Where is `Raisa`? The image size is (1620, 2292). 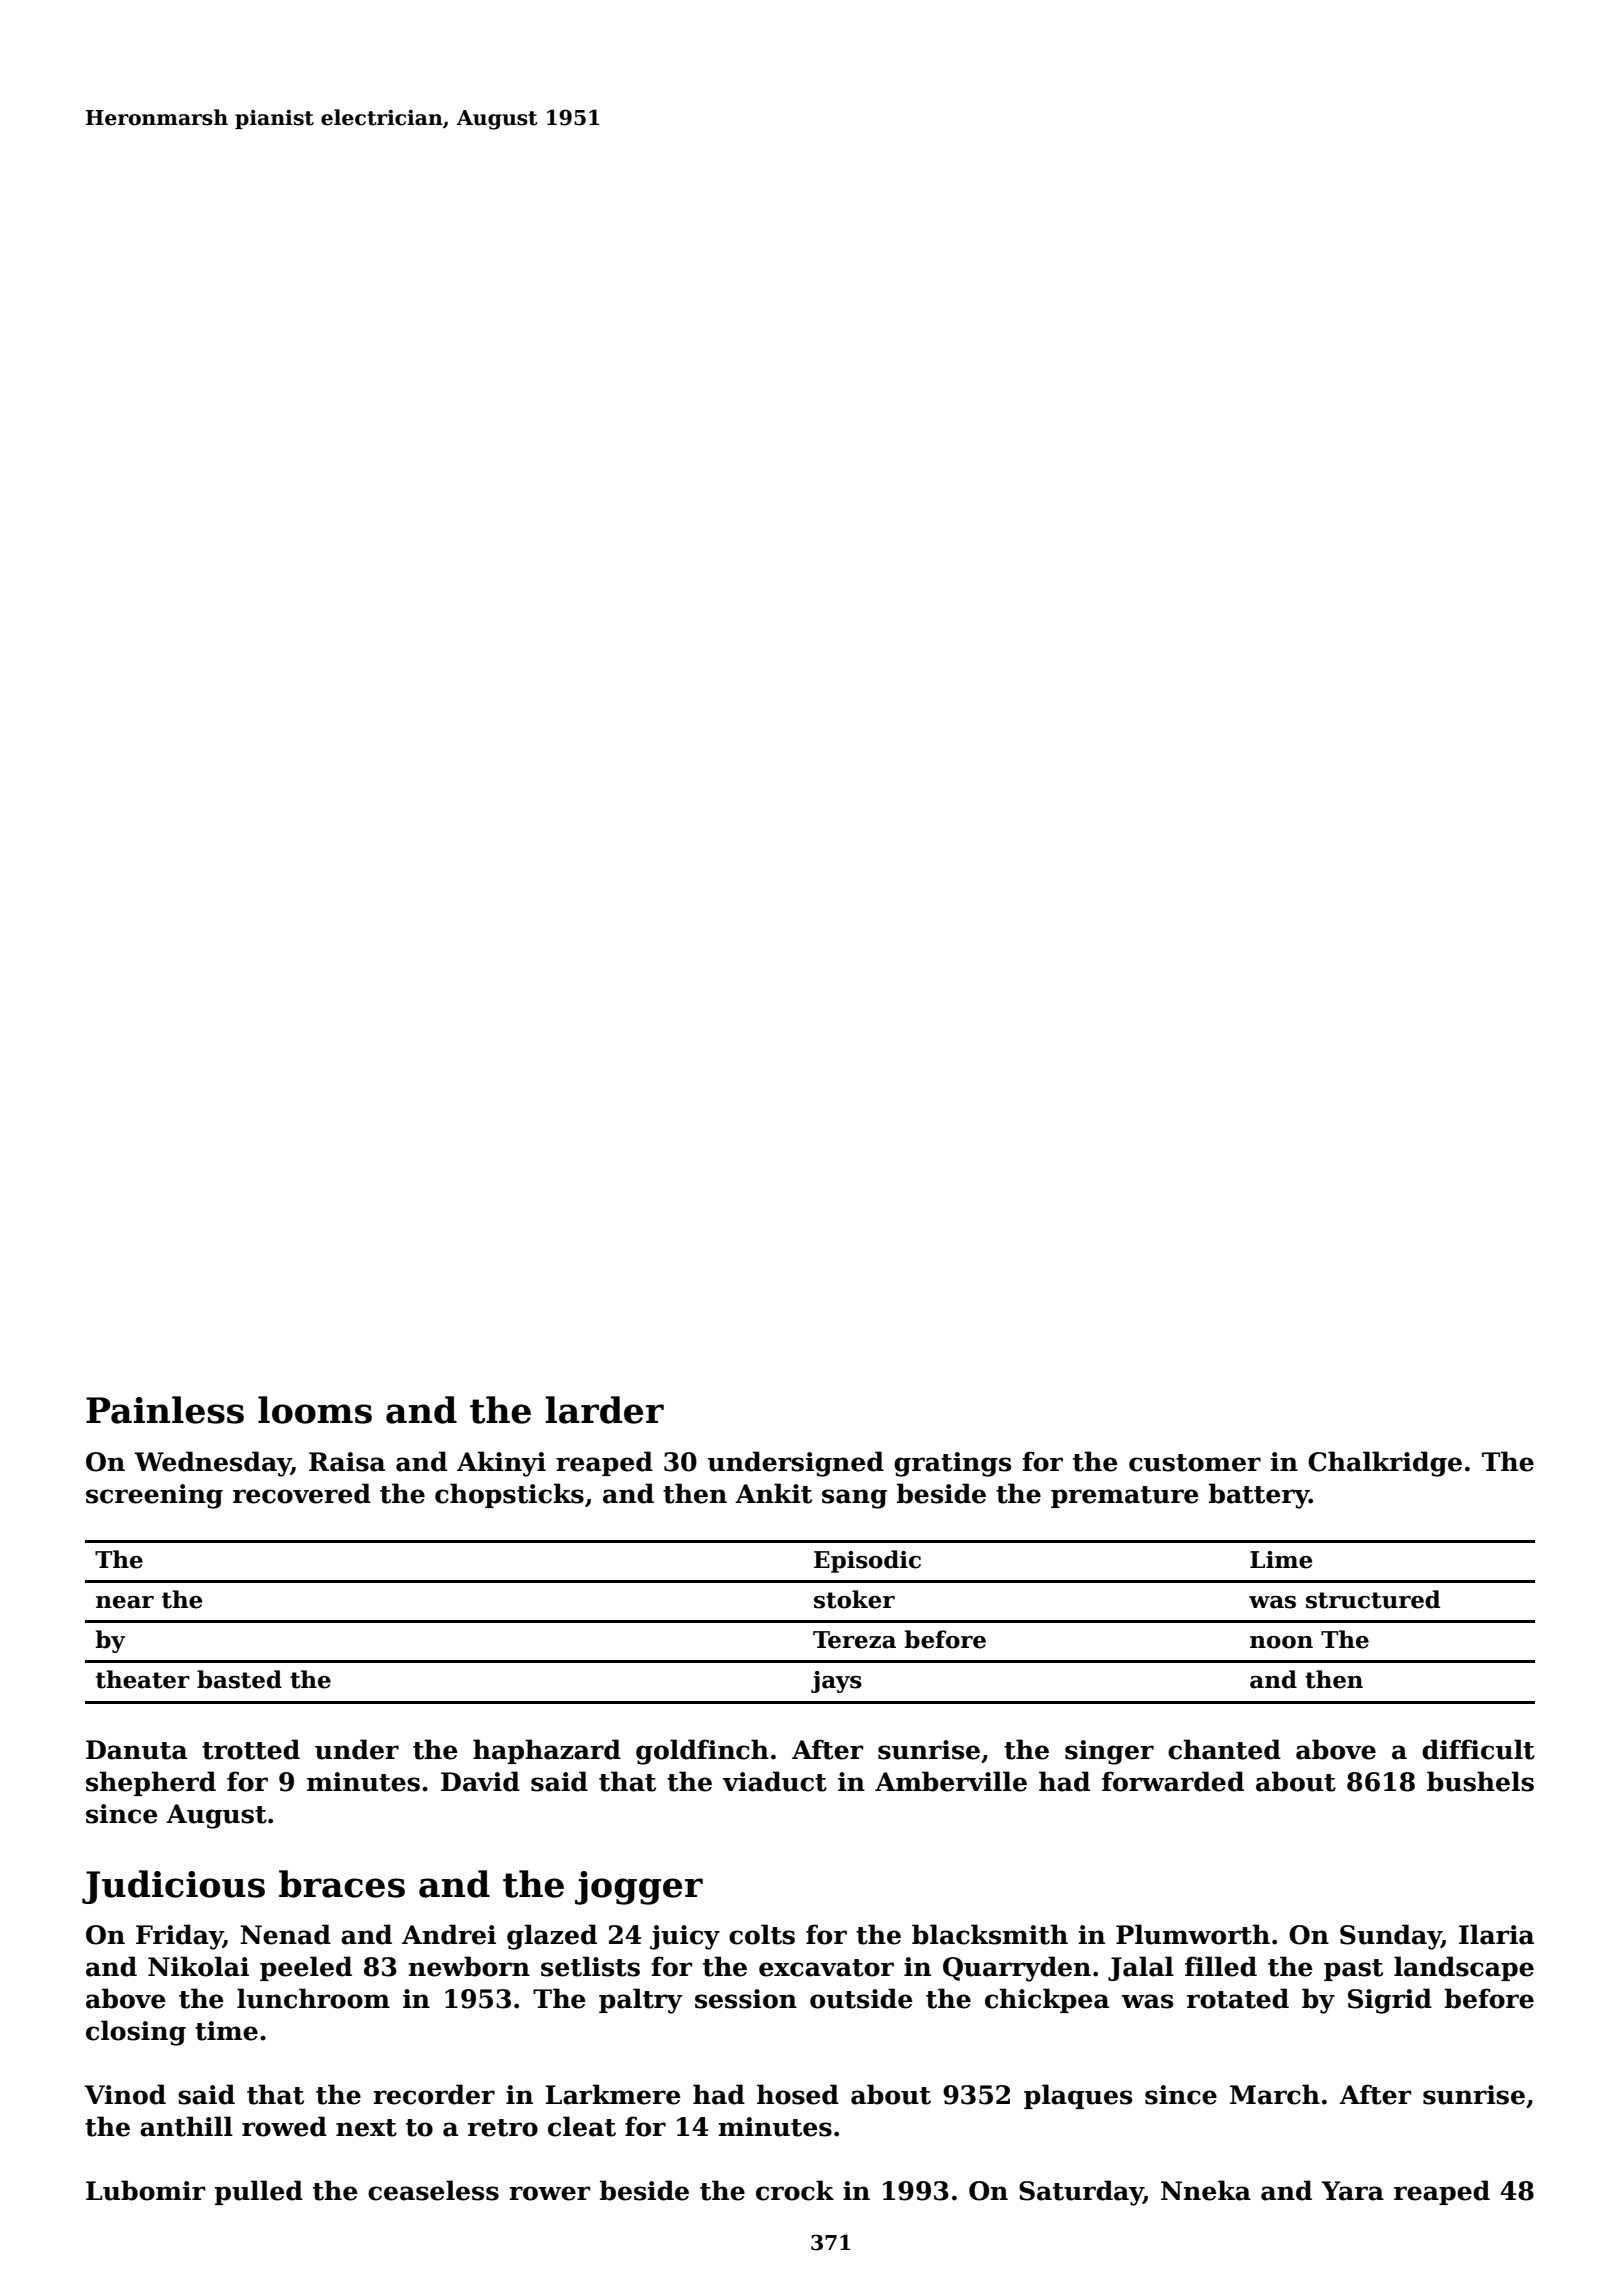 Raisa is located at coordinates (347, 1462).
